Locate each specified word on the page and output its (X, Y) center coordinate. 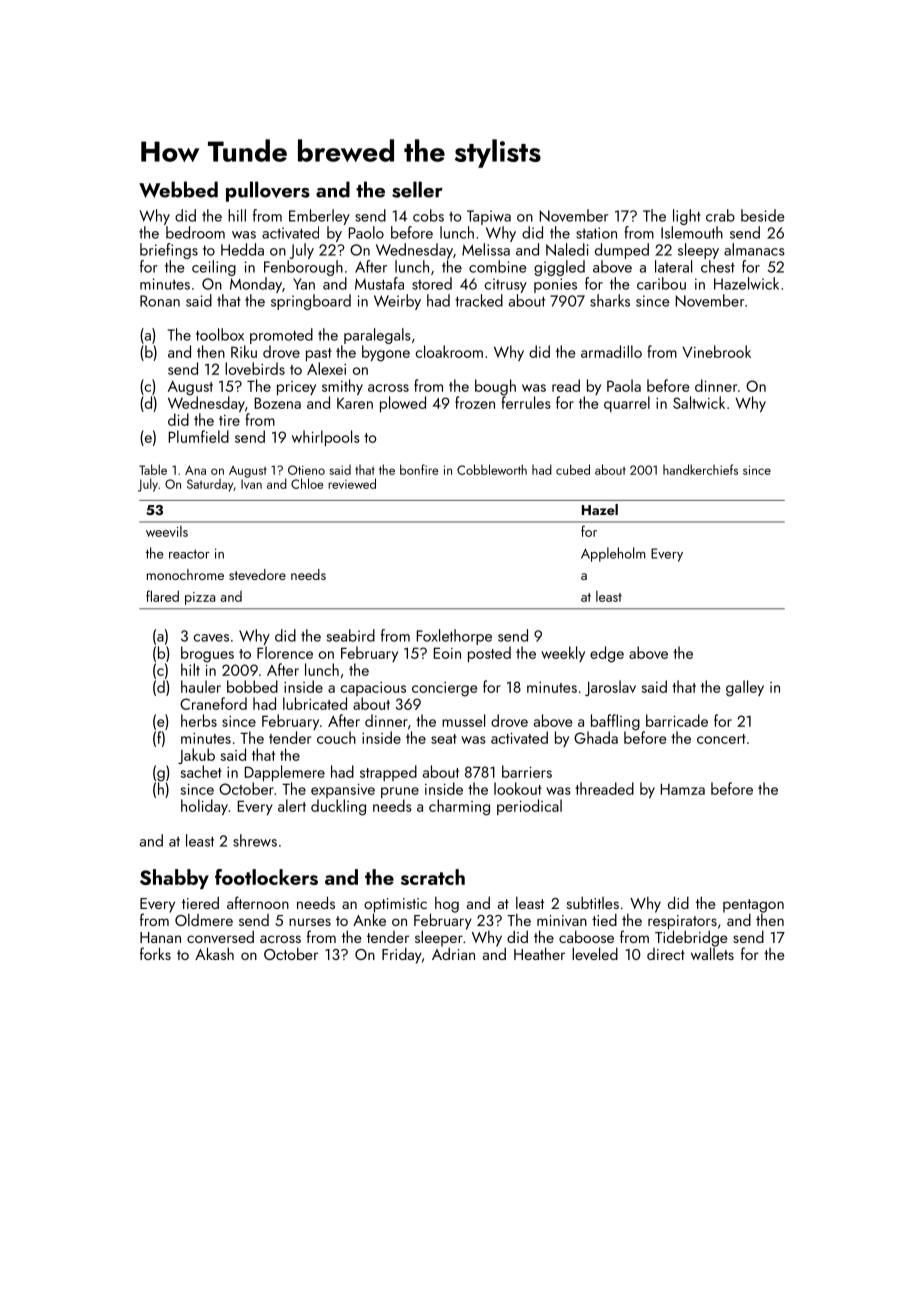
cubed (573, 469)
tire (229, 420)
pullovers (268, 191)
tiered (200, 902)
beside (763, 215)
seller (417, 189)
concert (721, 739)
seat (444, 739)
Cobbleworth (492, 469)
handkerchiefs (700, 469)
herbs (199, 720)
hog (447, 905)
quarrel (627, 404)
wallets (712, 953)
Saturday (210, 485)
